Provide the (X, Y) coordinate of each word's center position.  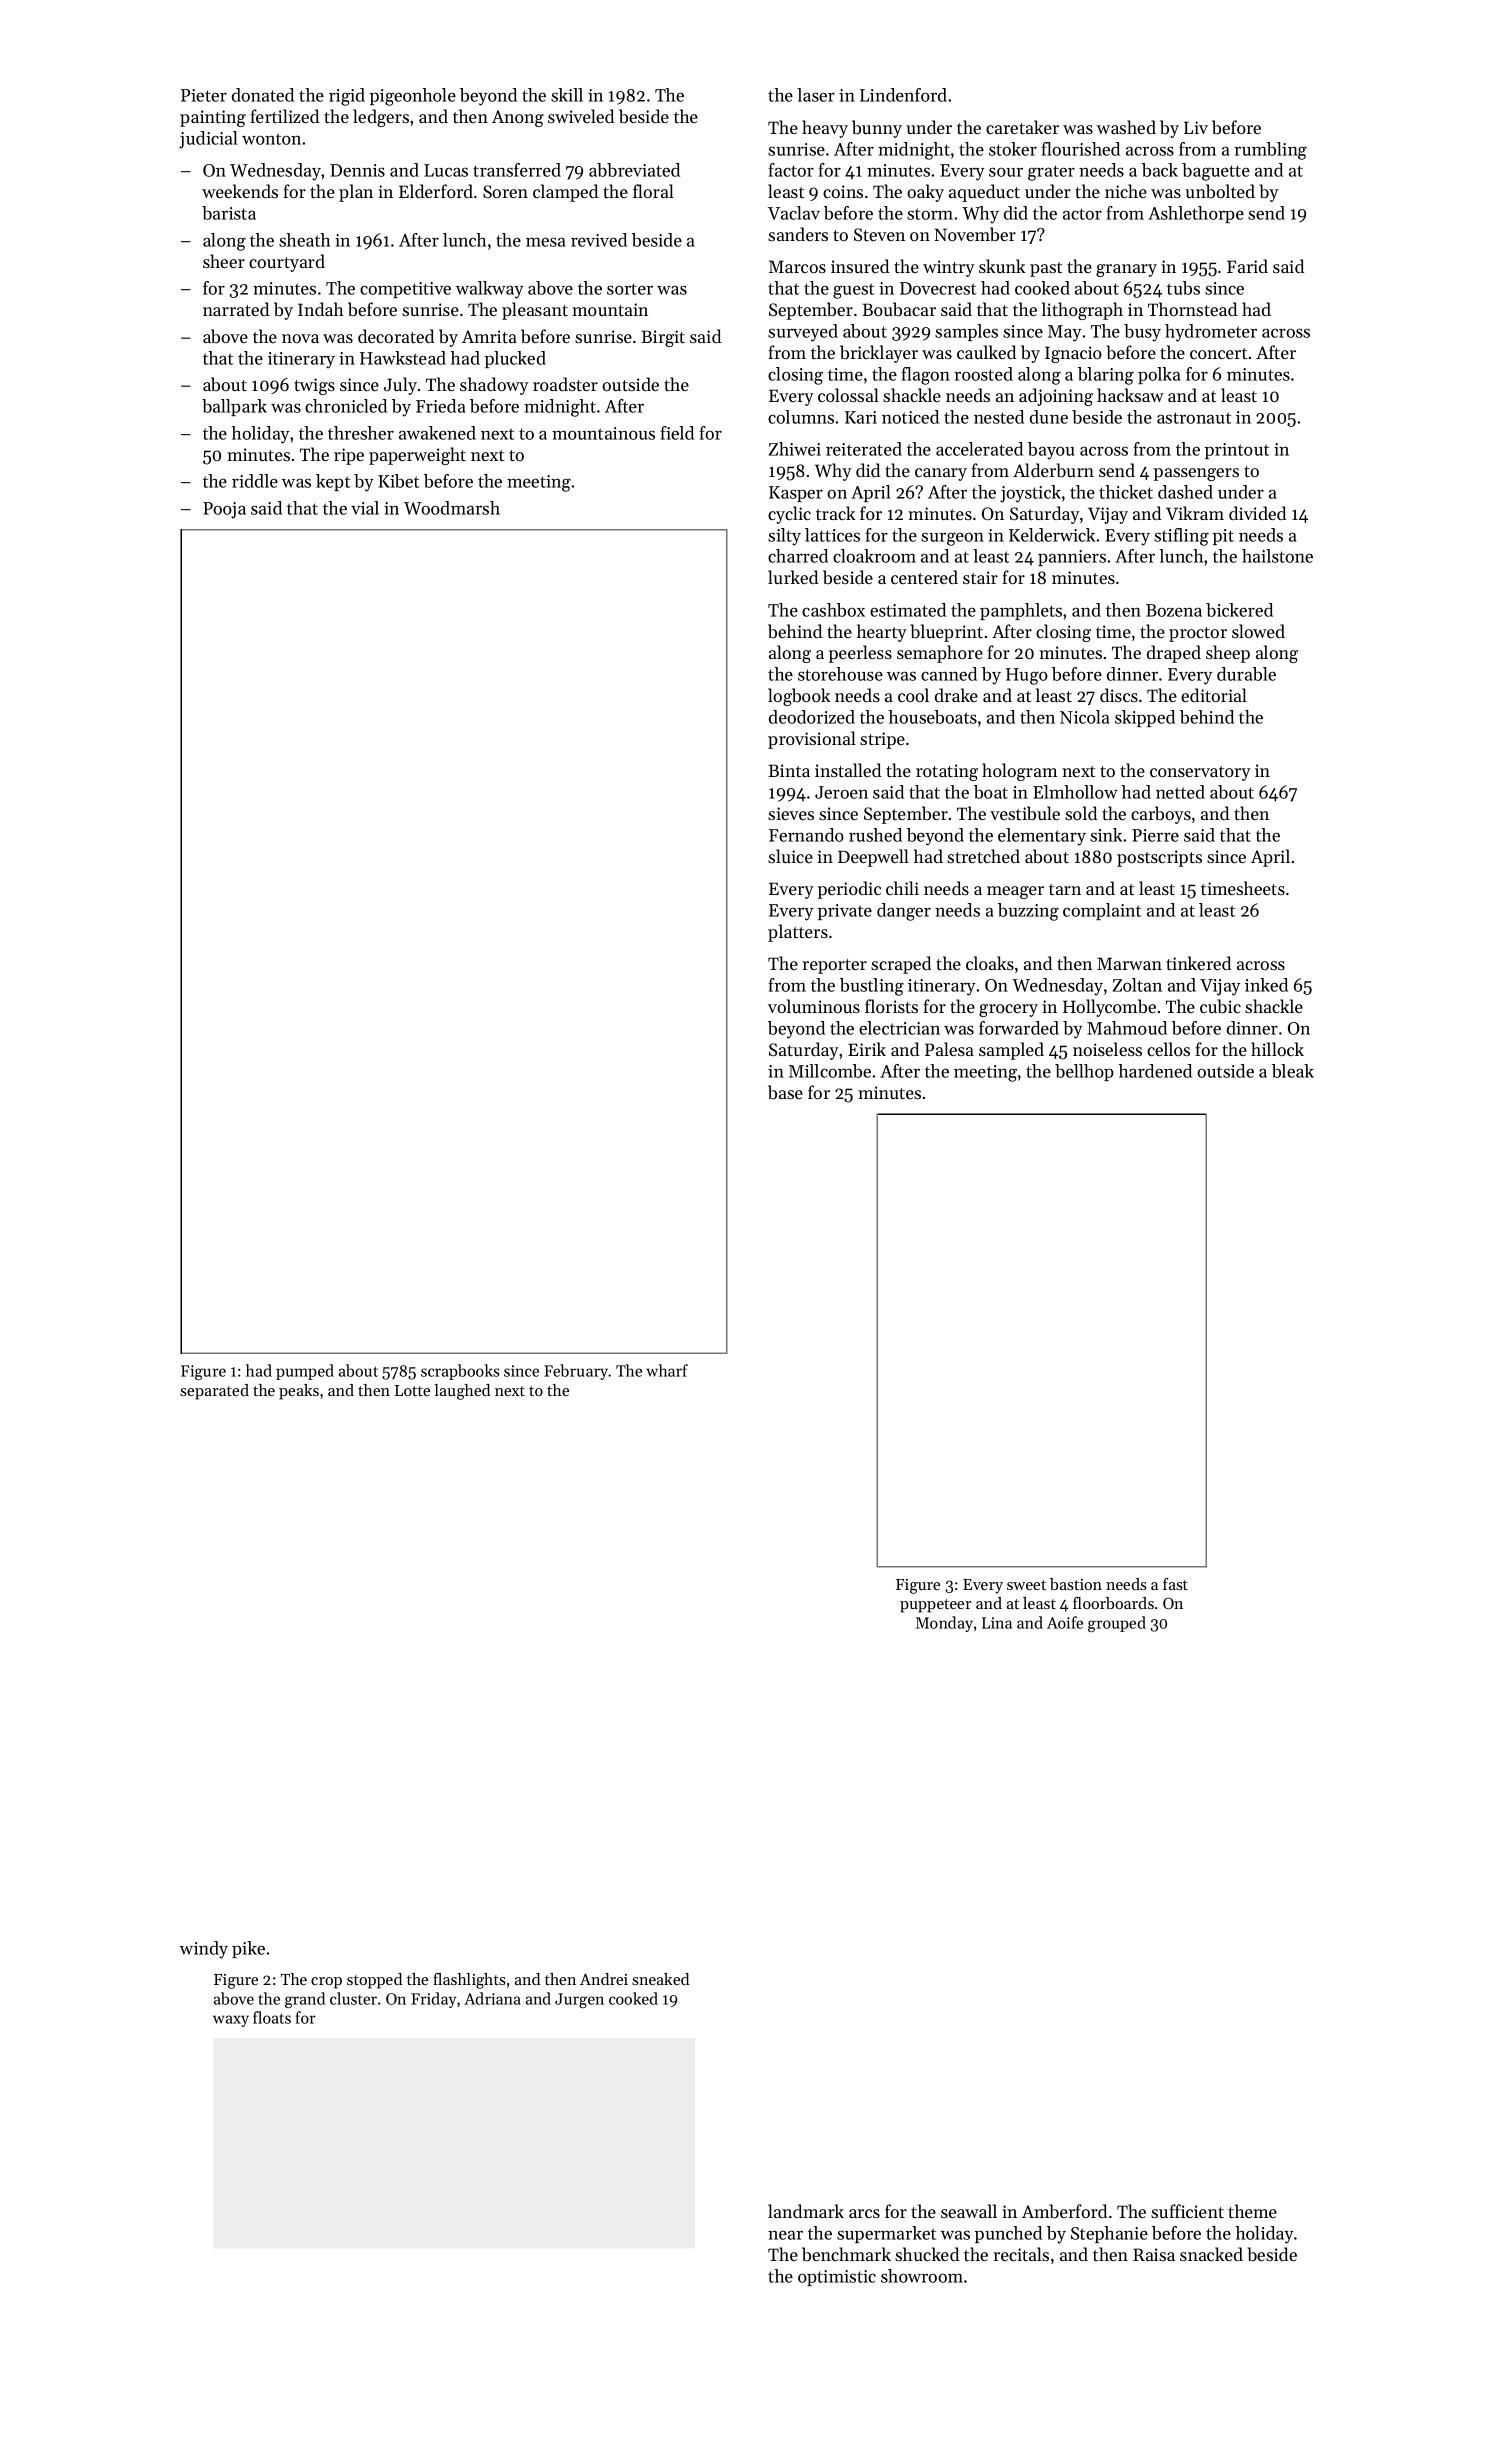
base (785, 1092)
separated (214, 1392)
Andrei (604, 1979)
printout (1237, 451)
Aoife (1065, 1622)
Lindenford (903, 95)
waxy (231, 2021)
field (677, 433)
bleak (1293, 1071)
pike (248, 1949)
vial (365, 508)
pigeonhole (413, 97)
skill (567, 95)
